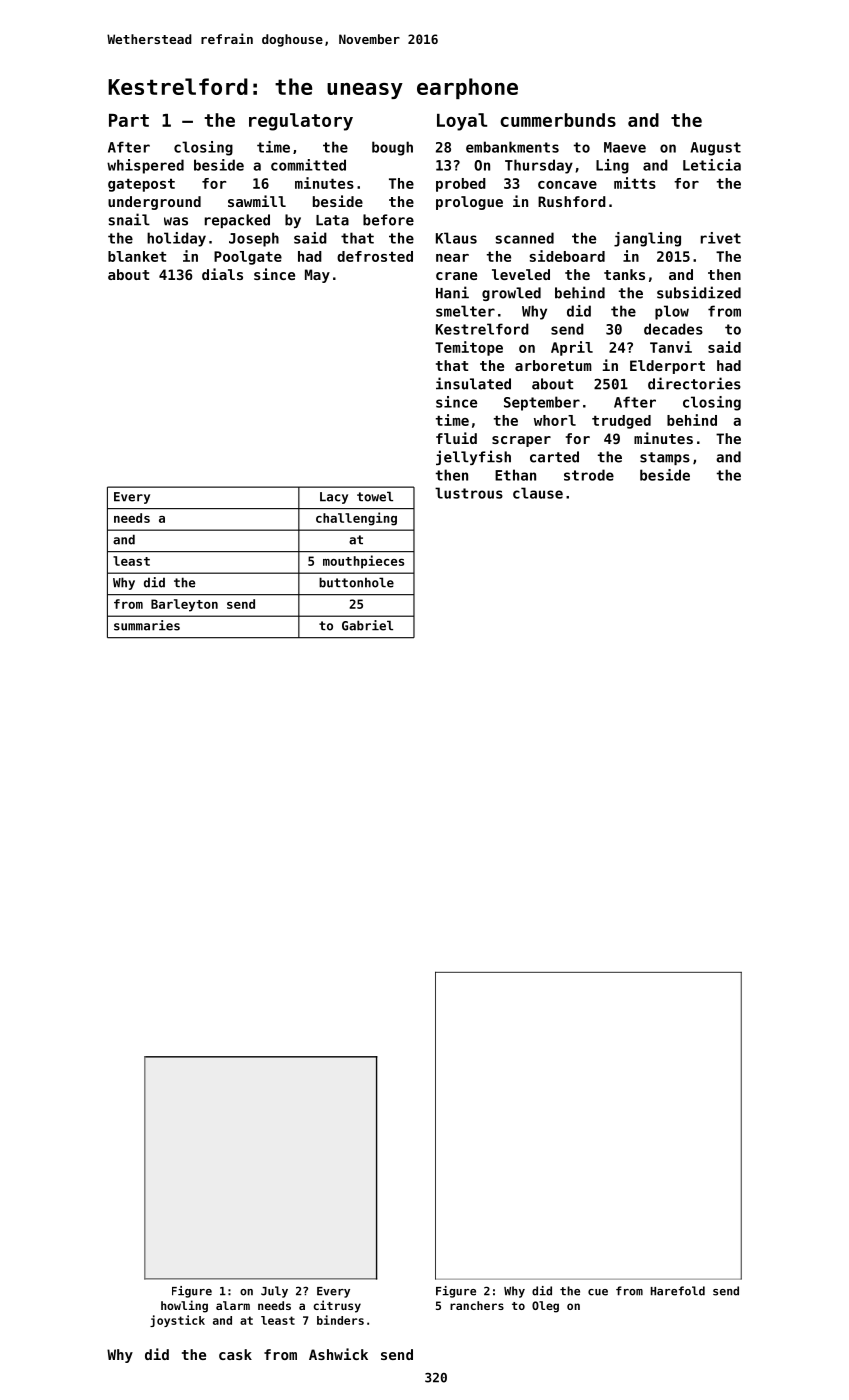  I want to click on strode, so click(589, 475).
